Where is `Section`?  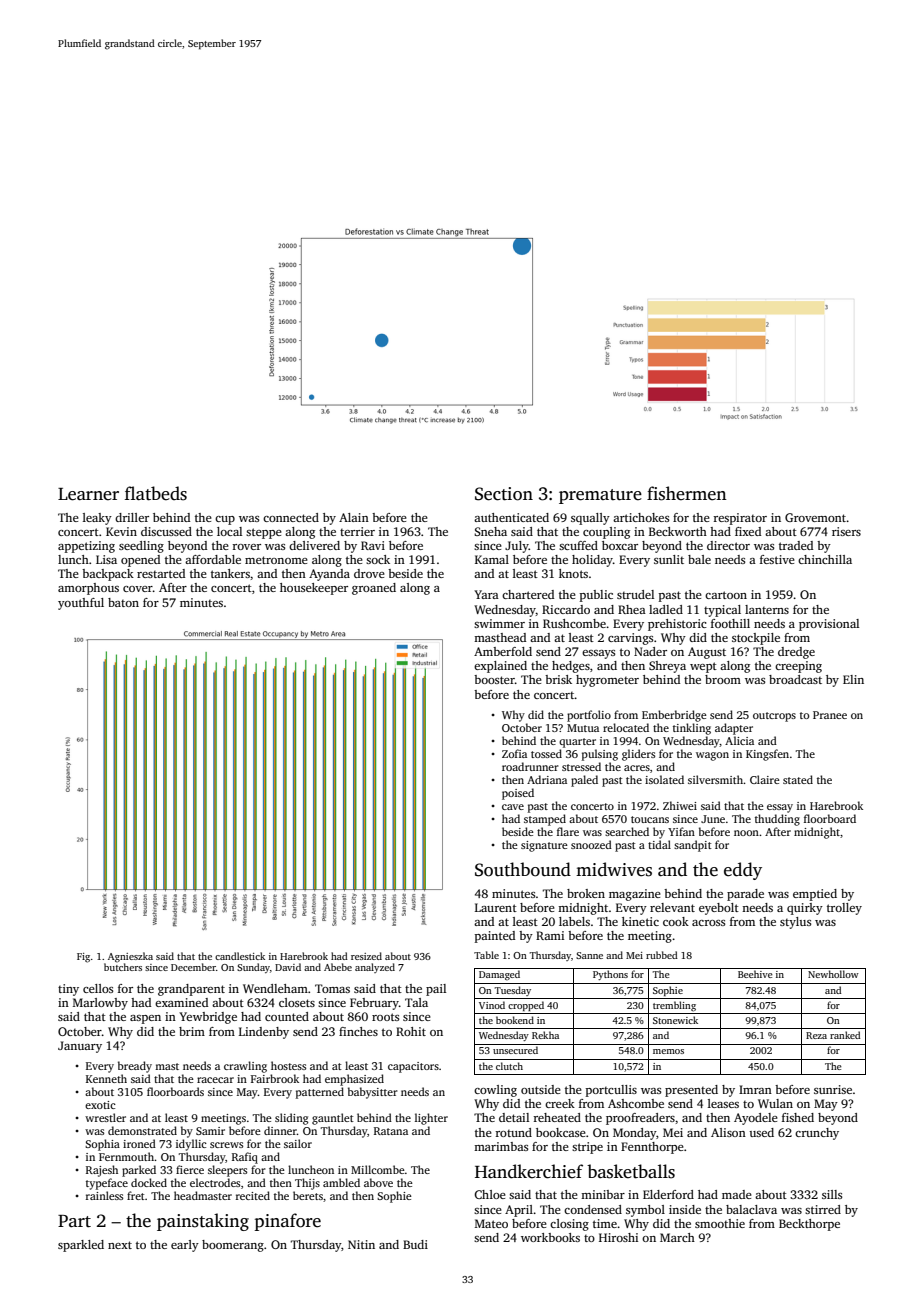 Section is located at coordinates (504, 494).
